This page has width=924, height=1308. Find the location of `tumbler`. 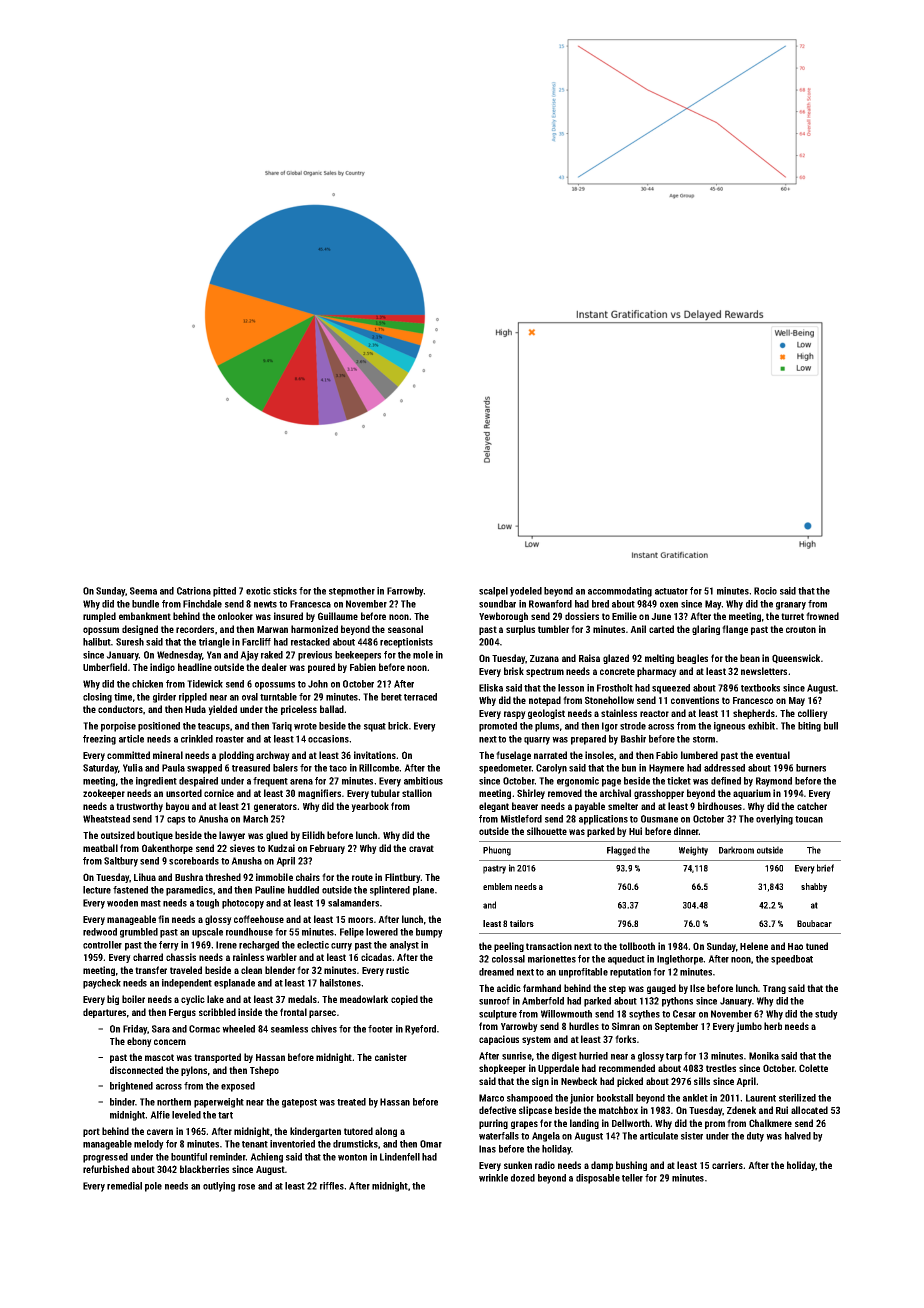

tumbler is located at coordinates (553, 629).
